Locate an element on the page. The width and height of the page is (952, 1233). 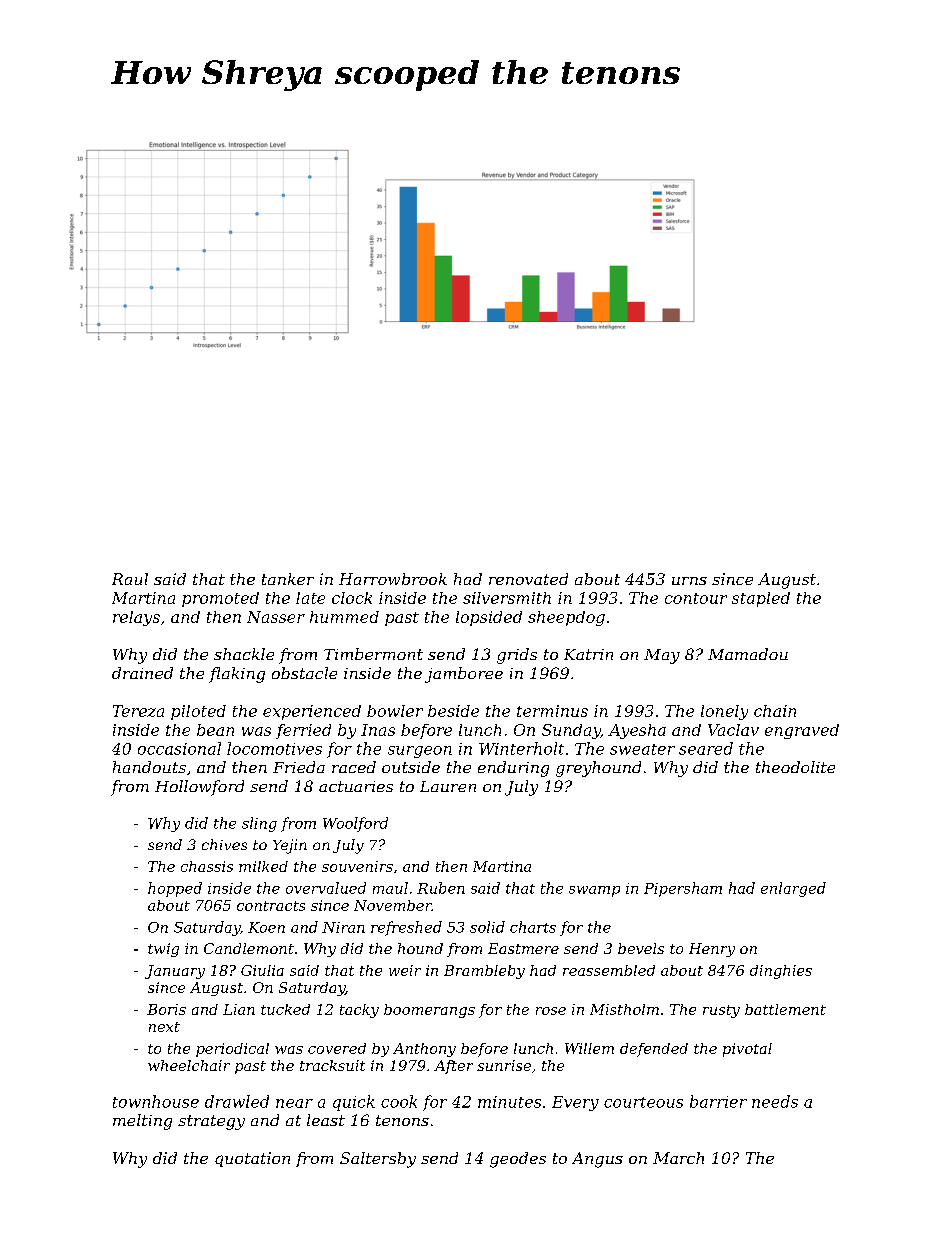
boomerangs is located at coordinates (429, 1011).
